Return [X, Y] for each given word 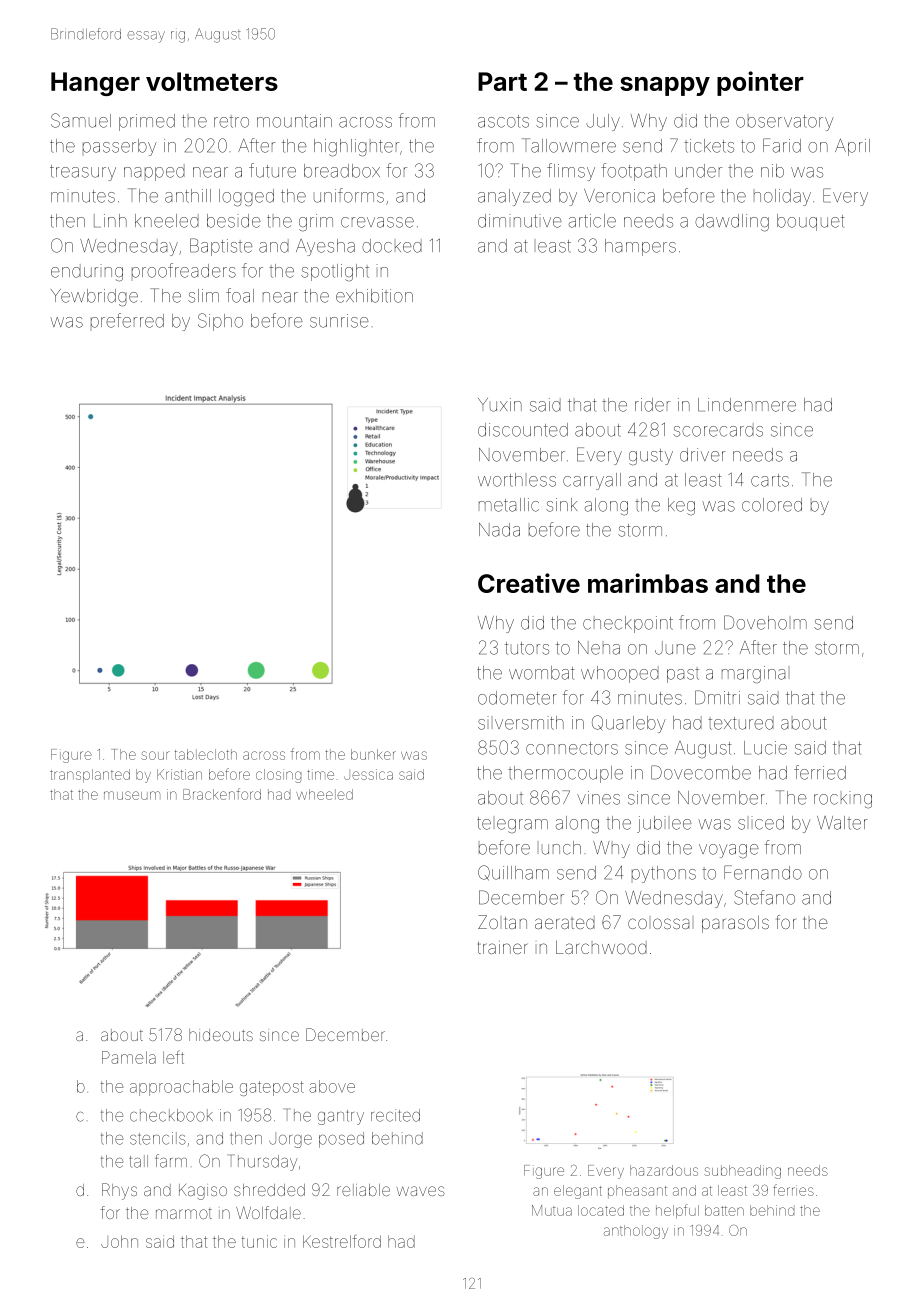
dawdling [732, 222]
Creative [529, 583]
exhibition [374, 296]
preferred [127, 320]
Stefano [764, 897]
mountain [294, 121]
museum [132, 795]
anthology [636, 1232]
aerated [565, 922]
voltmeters [212, 81]
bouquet [811, 222]
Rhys [119, 1191]
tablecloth [206, 754]
